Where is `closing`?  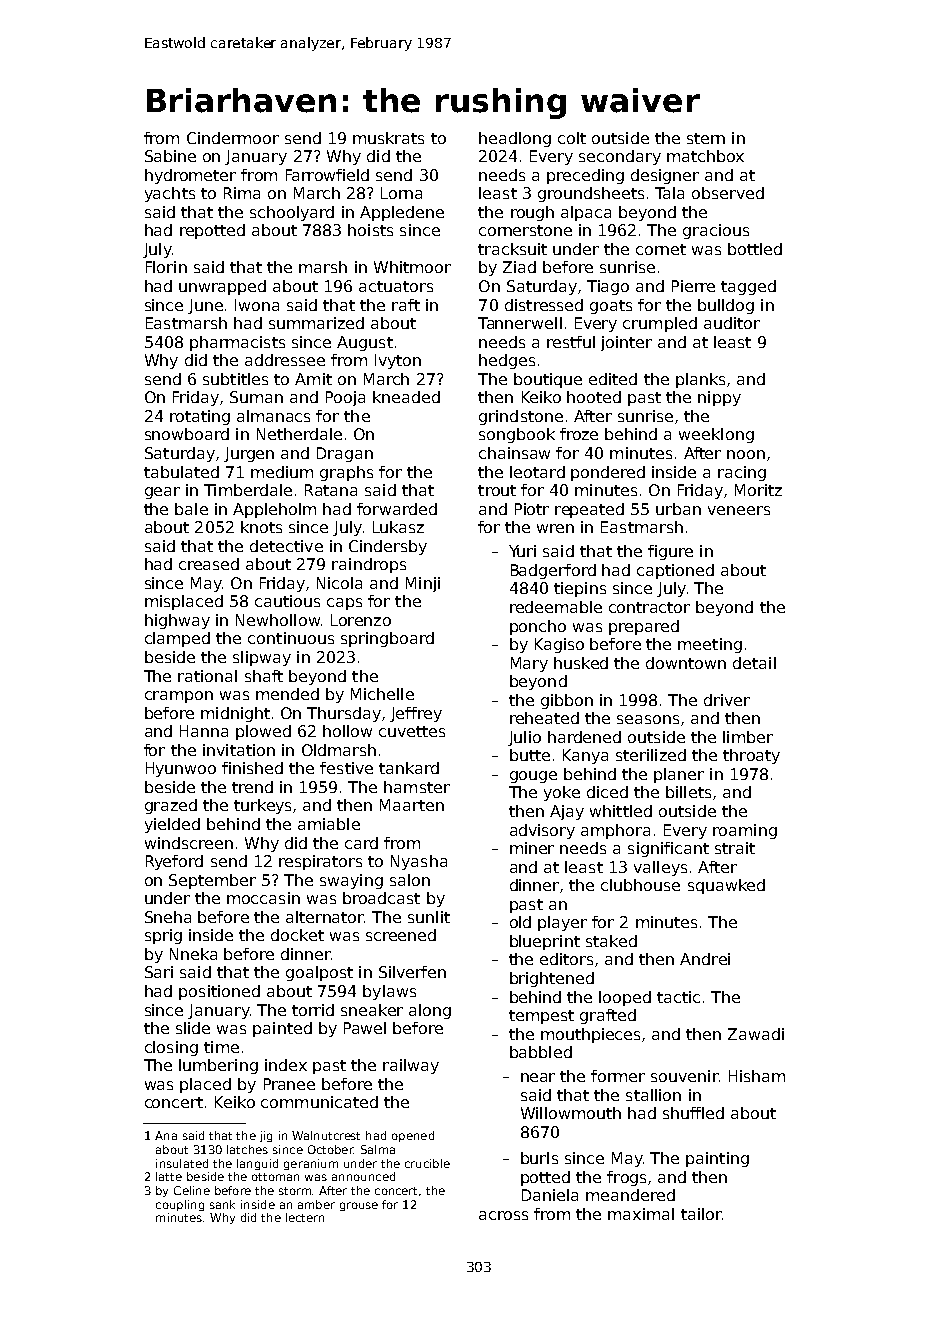 closing is located at coordinates (171, 1048).
